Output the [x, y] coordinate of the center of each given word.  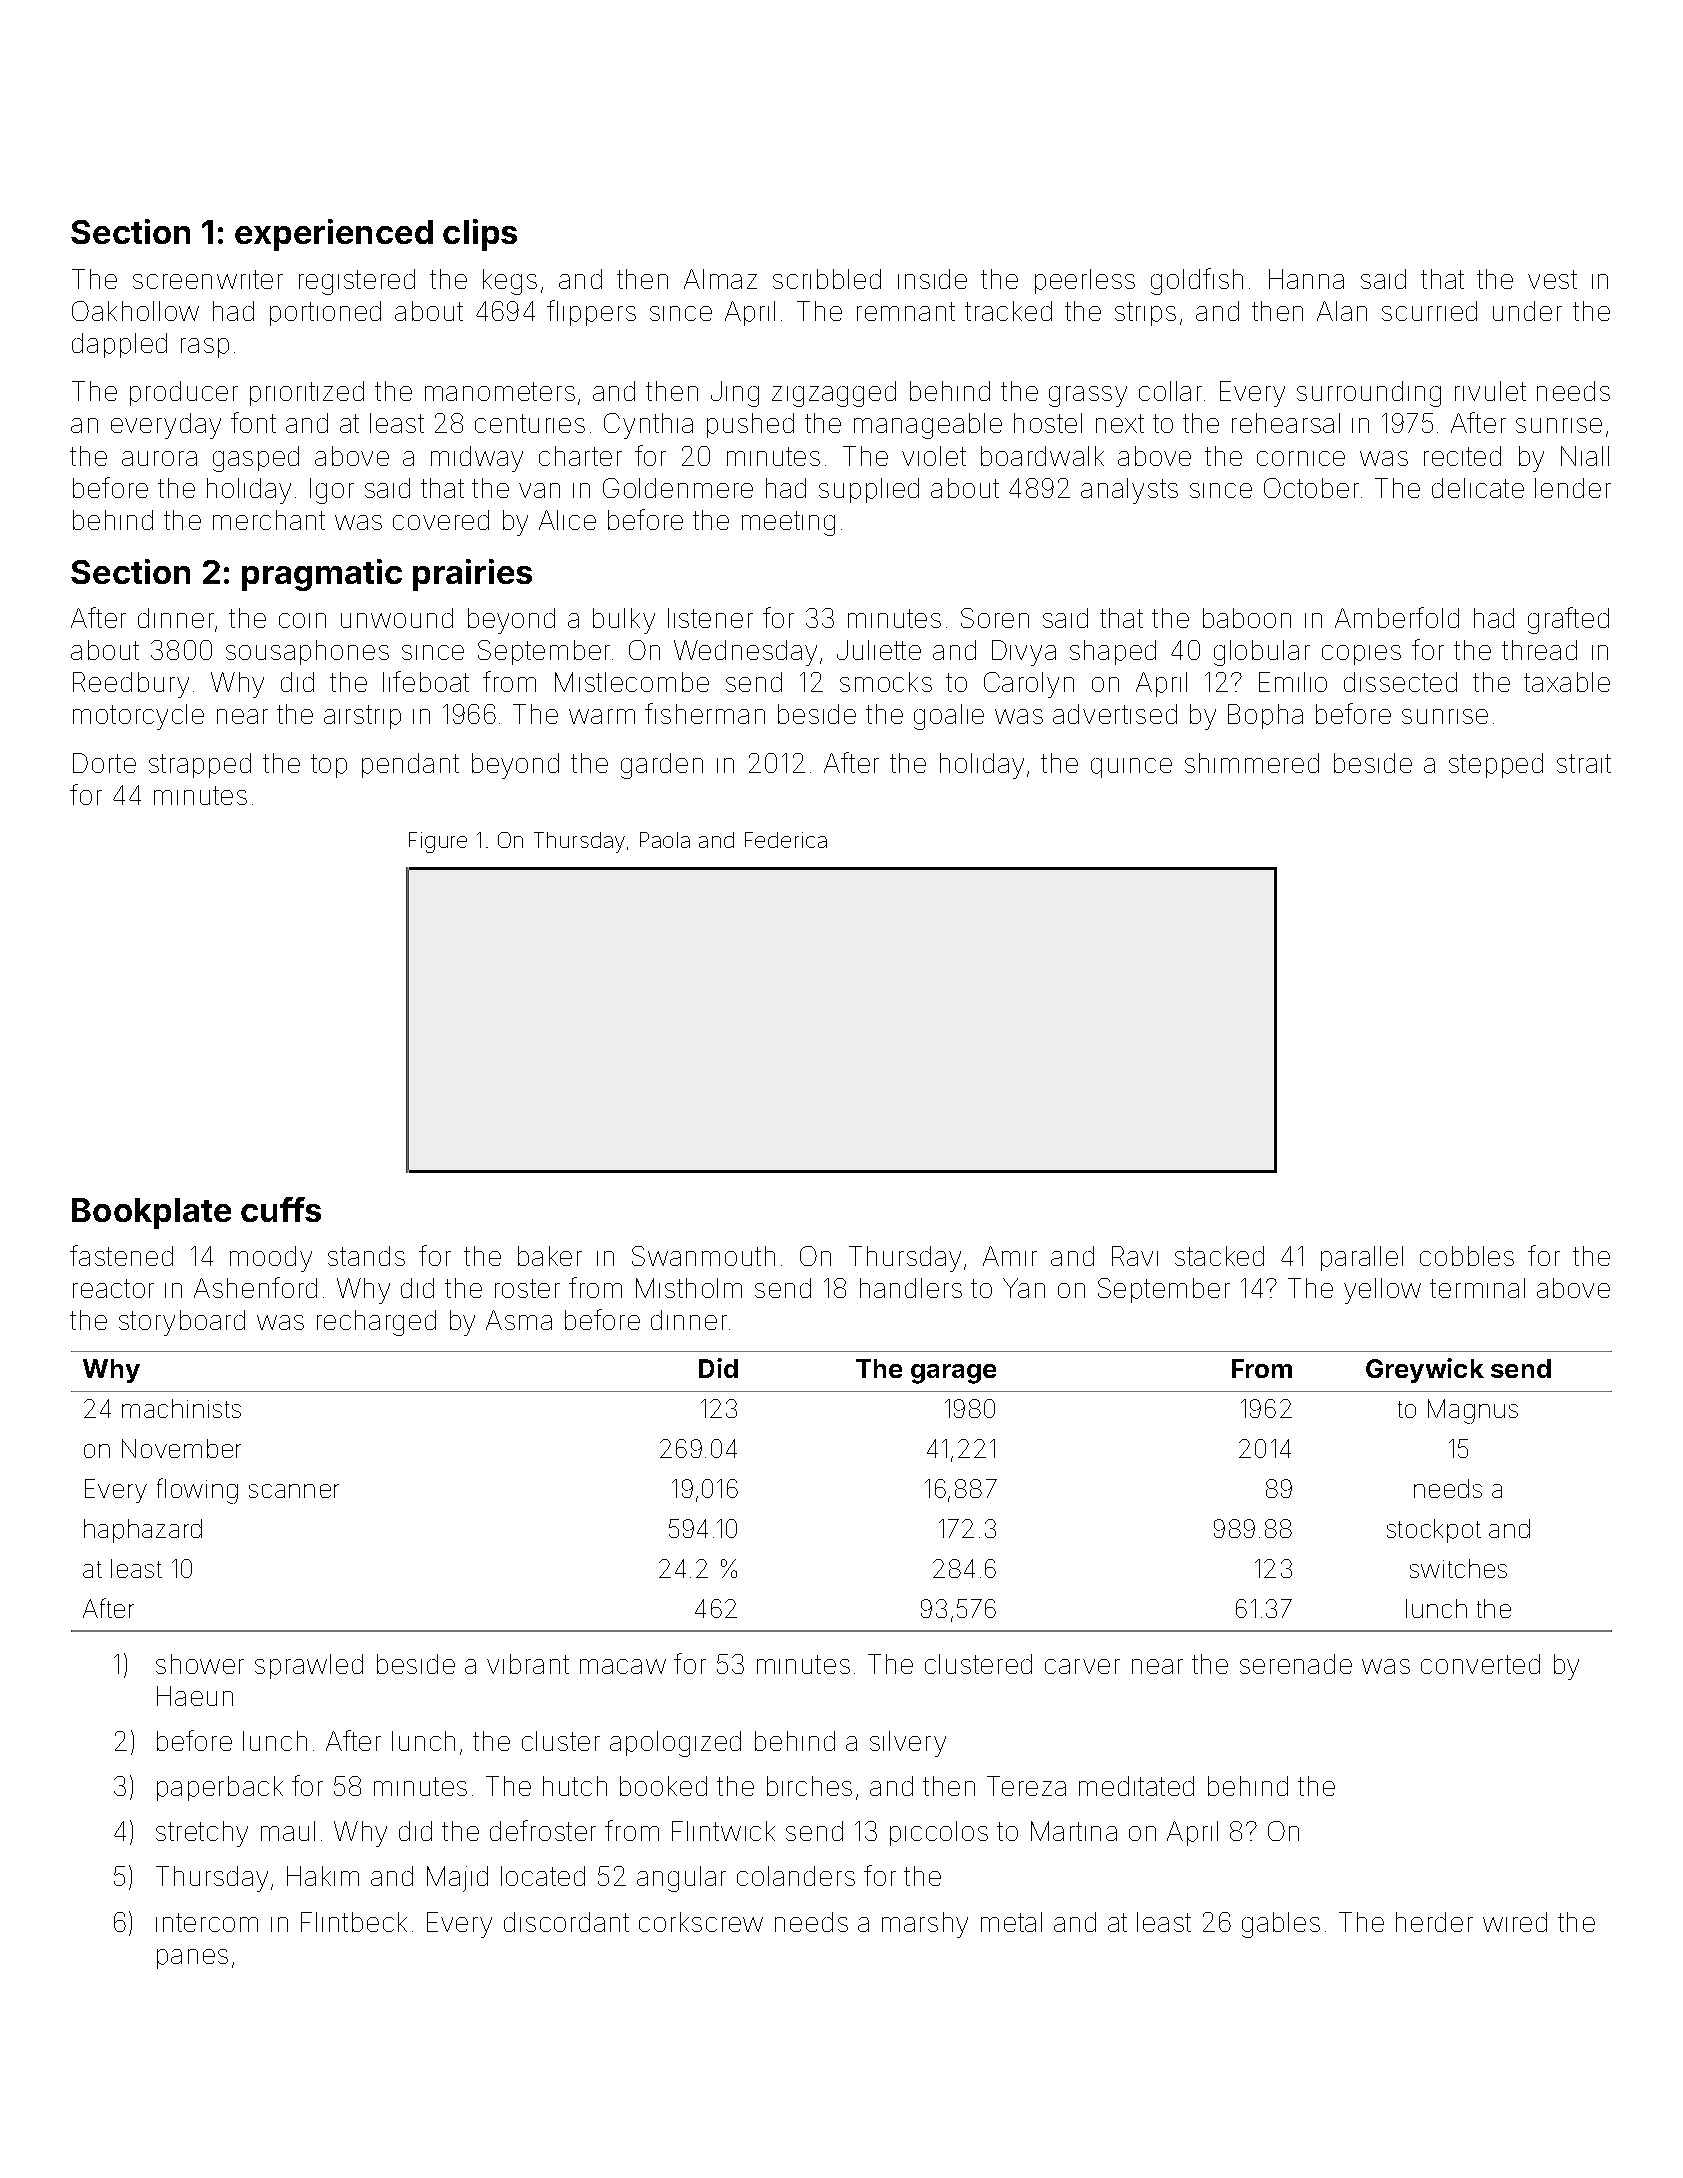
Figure [438, 842]
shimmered [1252, 763]
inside [932, 279]
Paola [665, 840]
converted [1480, 1664]
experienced [334, 235]
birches [809, 1786]
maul [288, 1831]
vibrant [528, 1664]
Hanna [1306, 279]
